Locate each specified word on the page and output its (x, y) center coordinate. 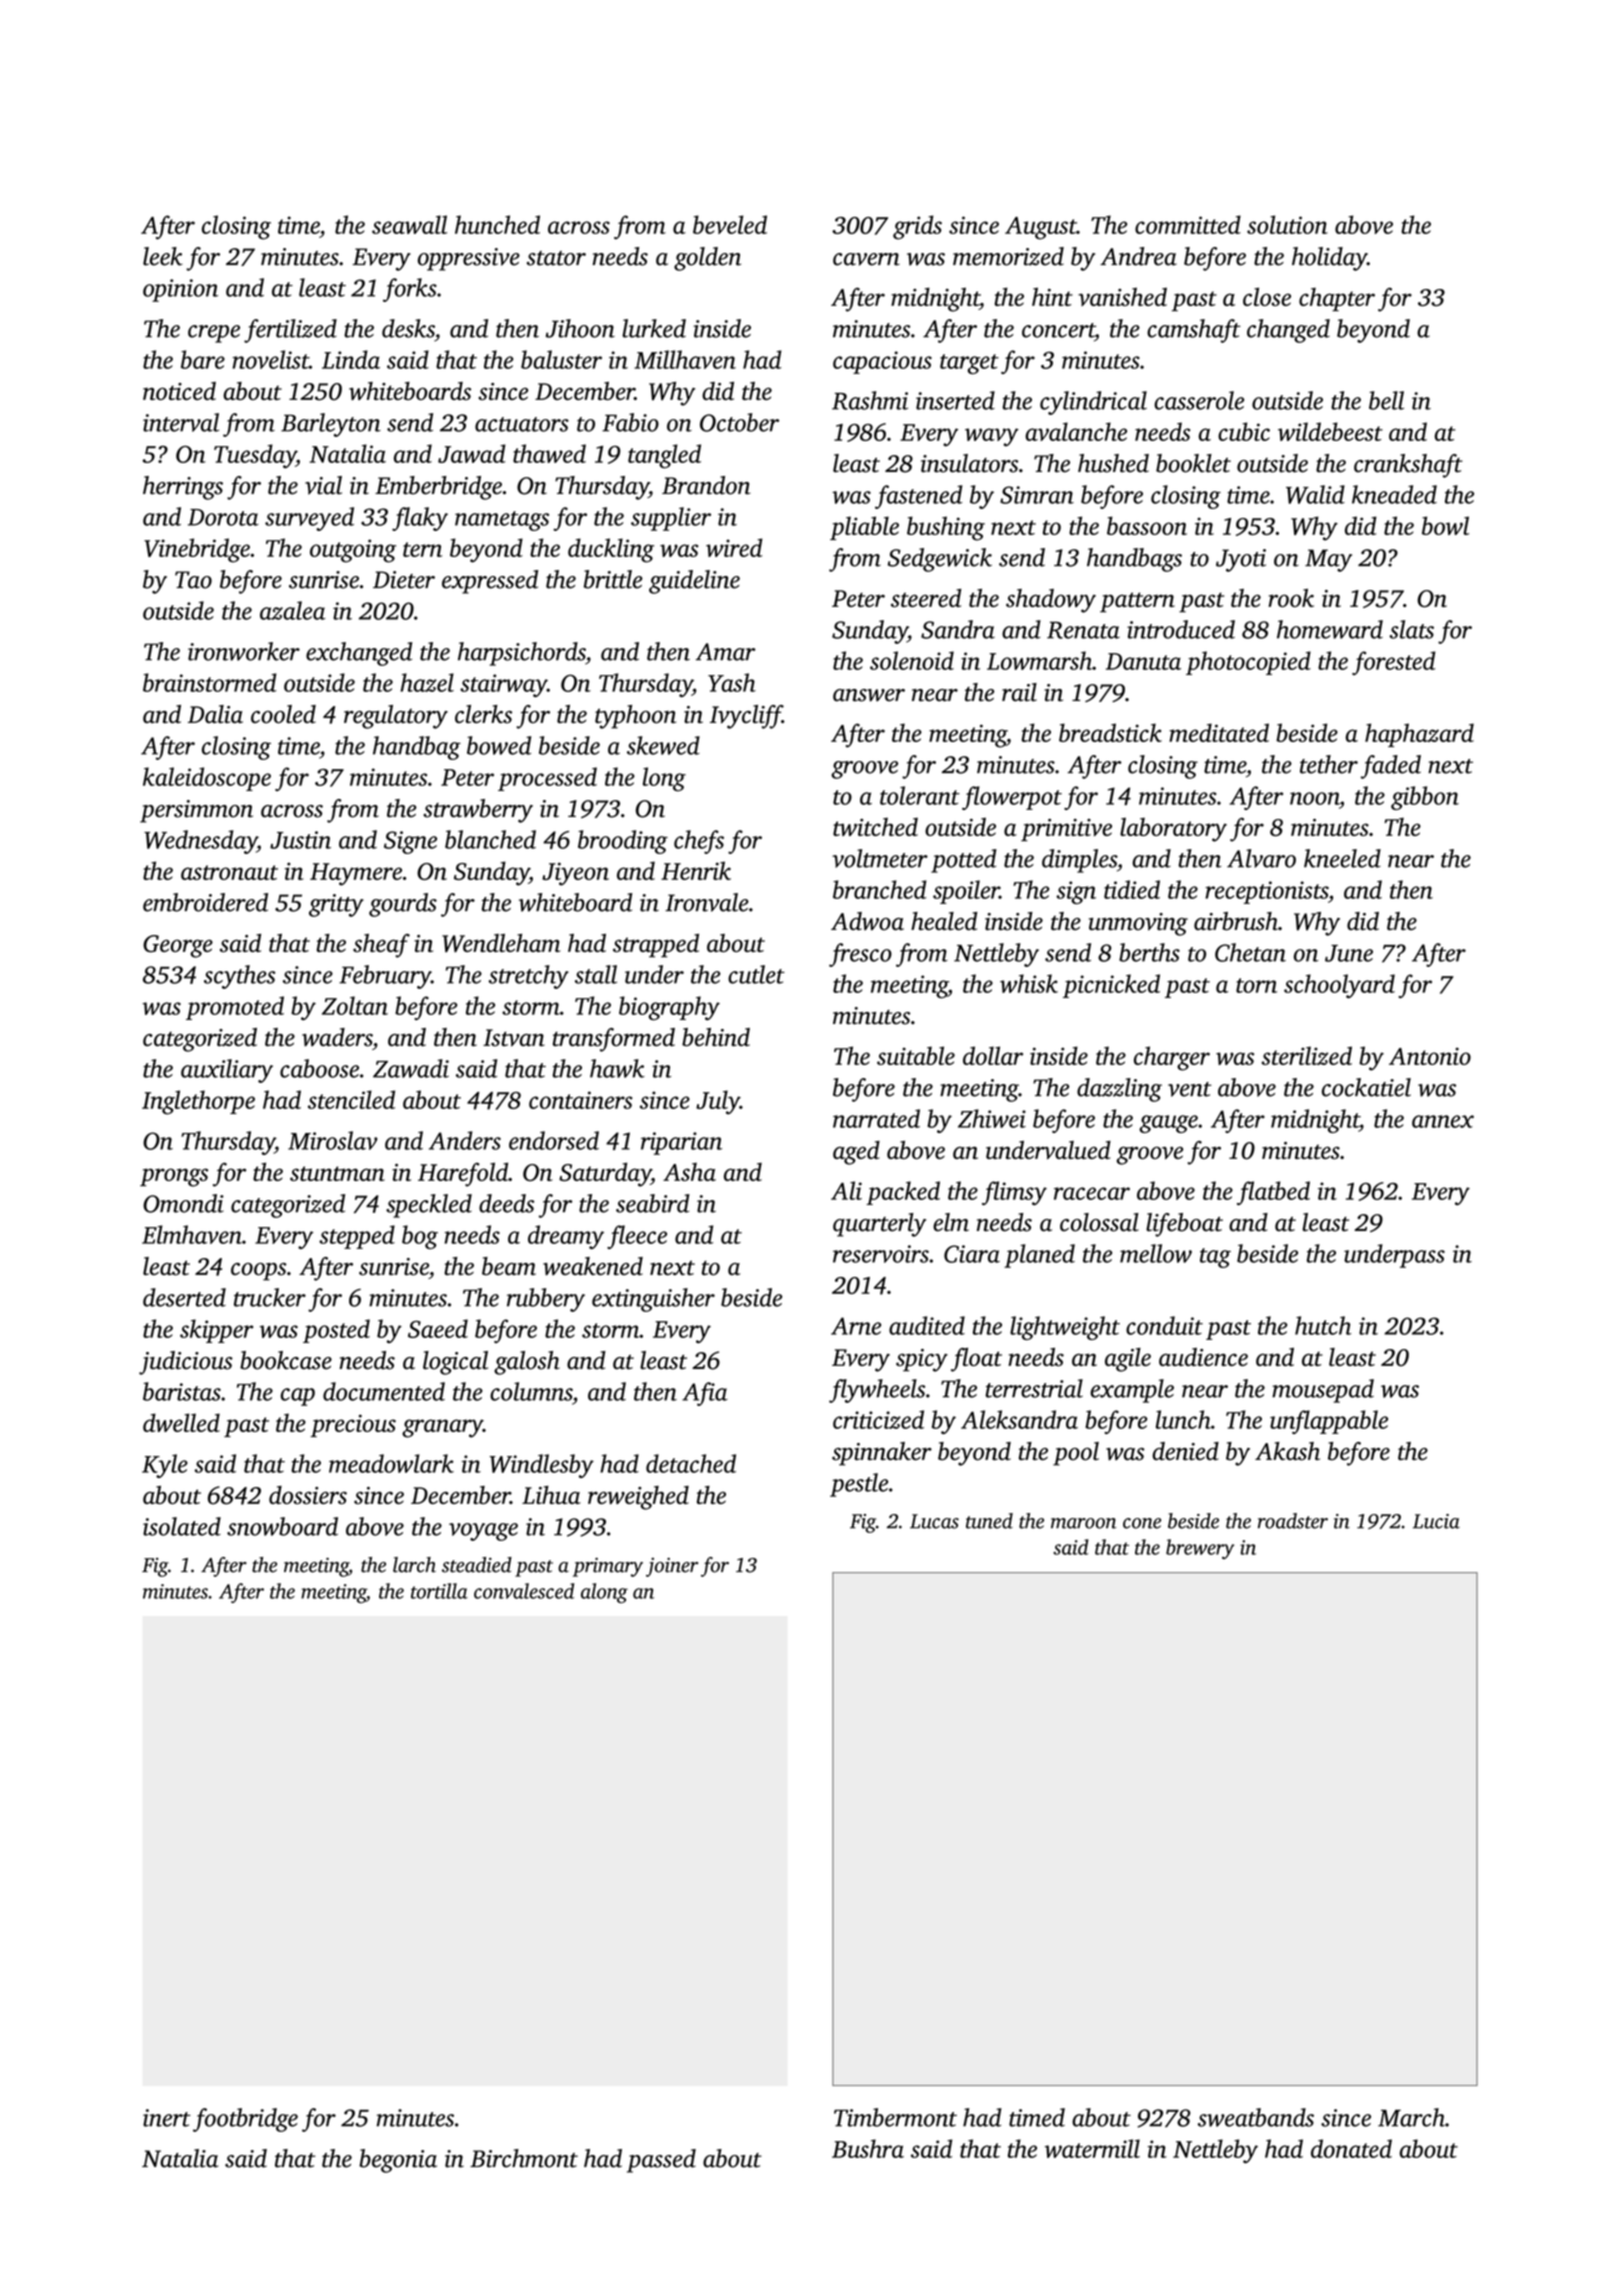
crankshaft (1408, 466)
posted (336, 1331)
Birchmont (524, 2158)
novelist (270, 359)
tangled (664, 456)
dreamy (566, 1237)
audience (1203, 1357)
